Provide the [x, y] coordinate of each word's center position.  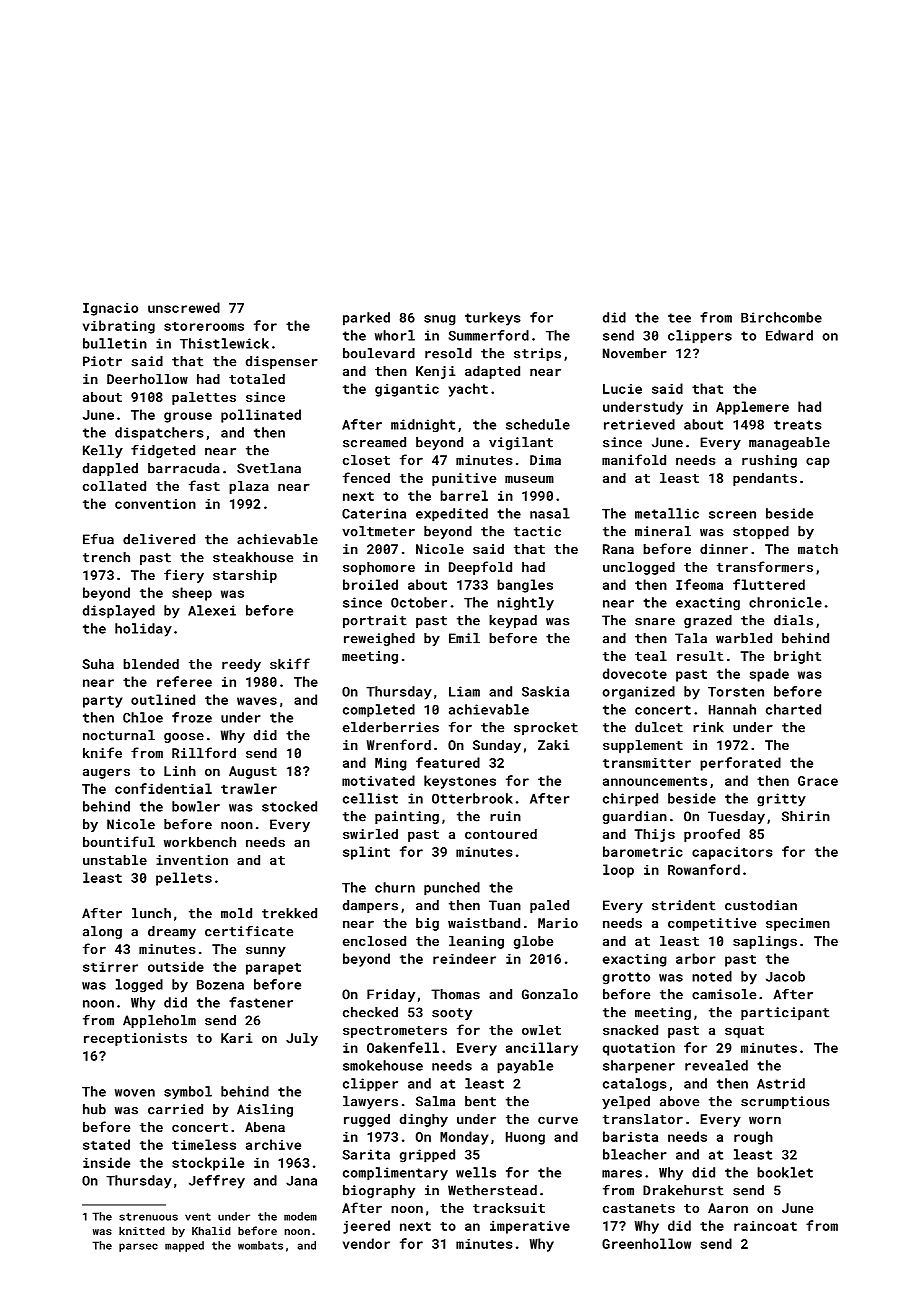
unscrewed [184, 307]
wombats [260, 1245]
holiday [143, 630]
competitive [712, 924]
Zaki [554, 745]
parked [366, 319]
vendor [366, 1243]
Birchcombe [781, 317]
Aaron [728, 1208]
